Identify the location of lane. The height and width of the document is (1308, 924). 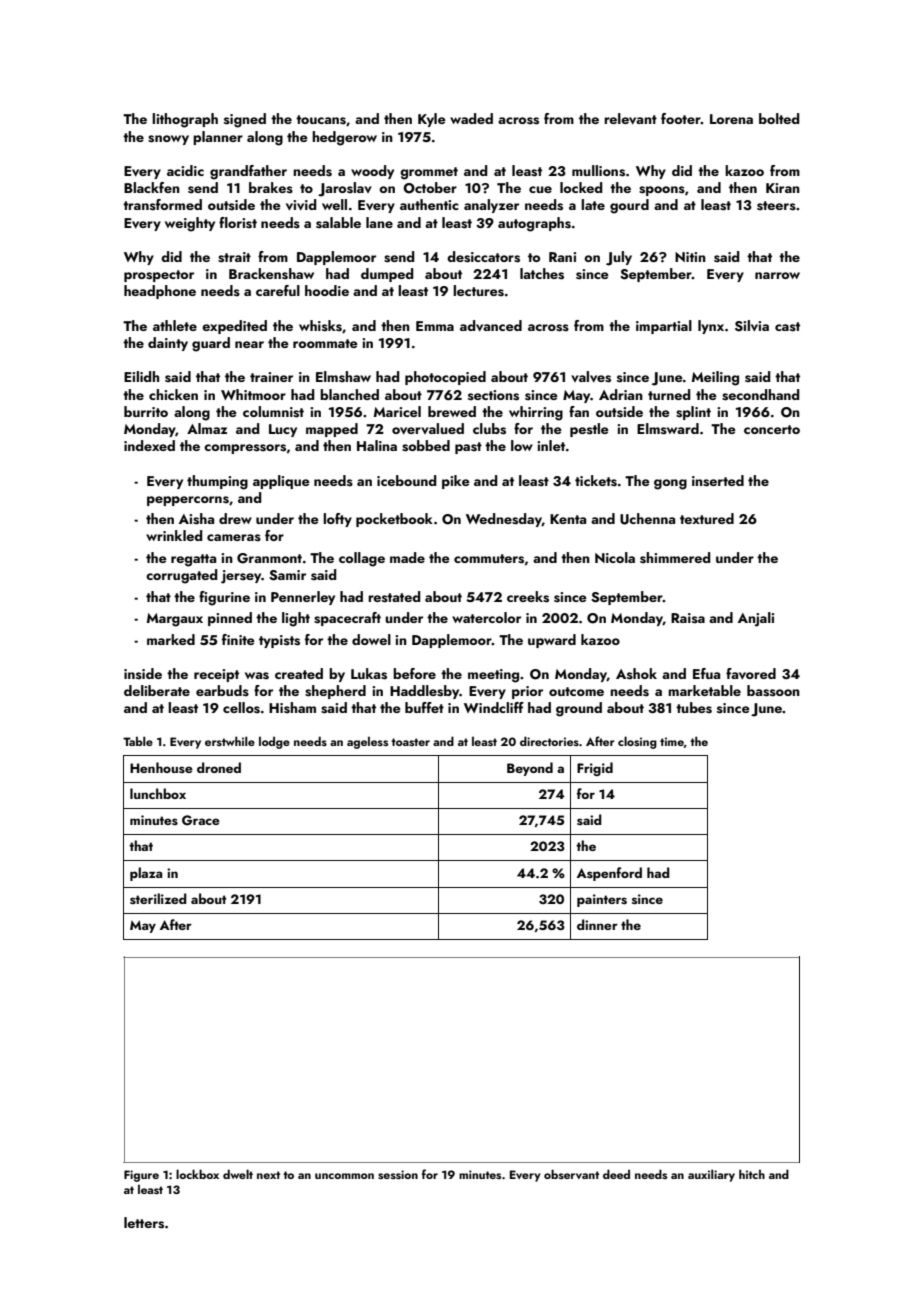
(379, 222).
